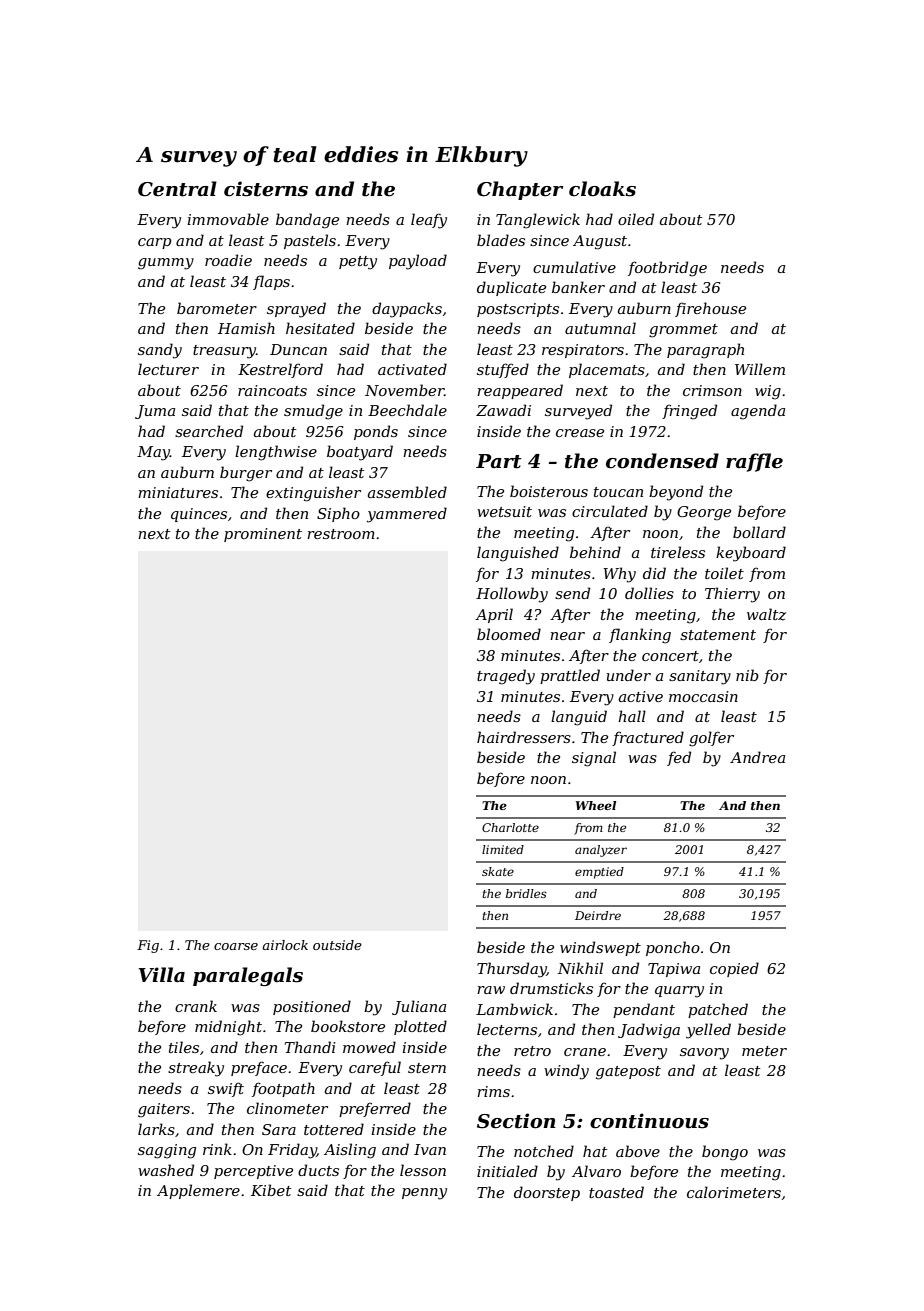 The width and height of the screenshot is (924, 1311). Describe the element at coordinates (419, 1007) in the screenshot. I see `Juliana` at that location.
